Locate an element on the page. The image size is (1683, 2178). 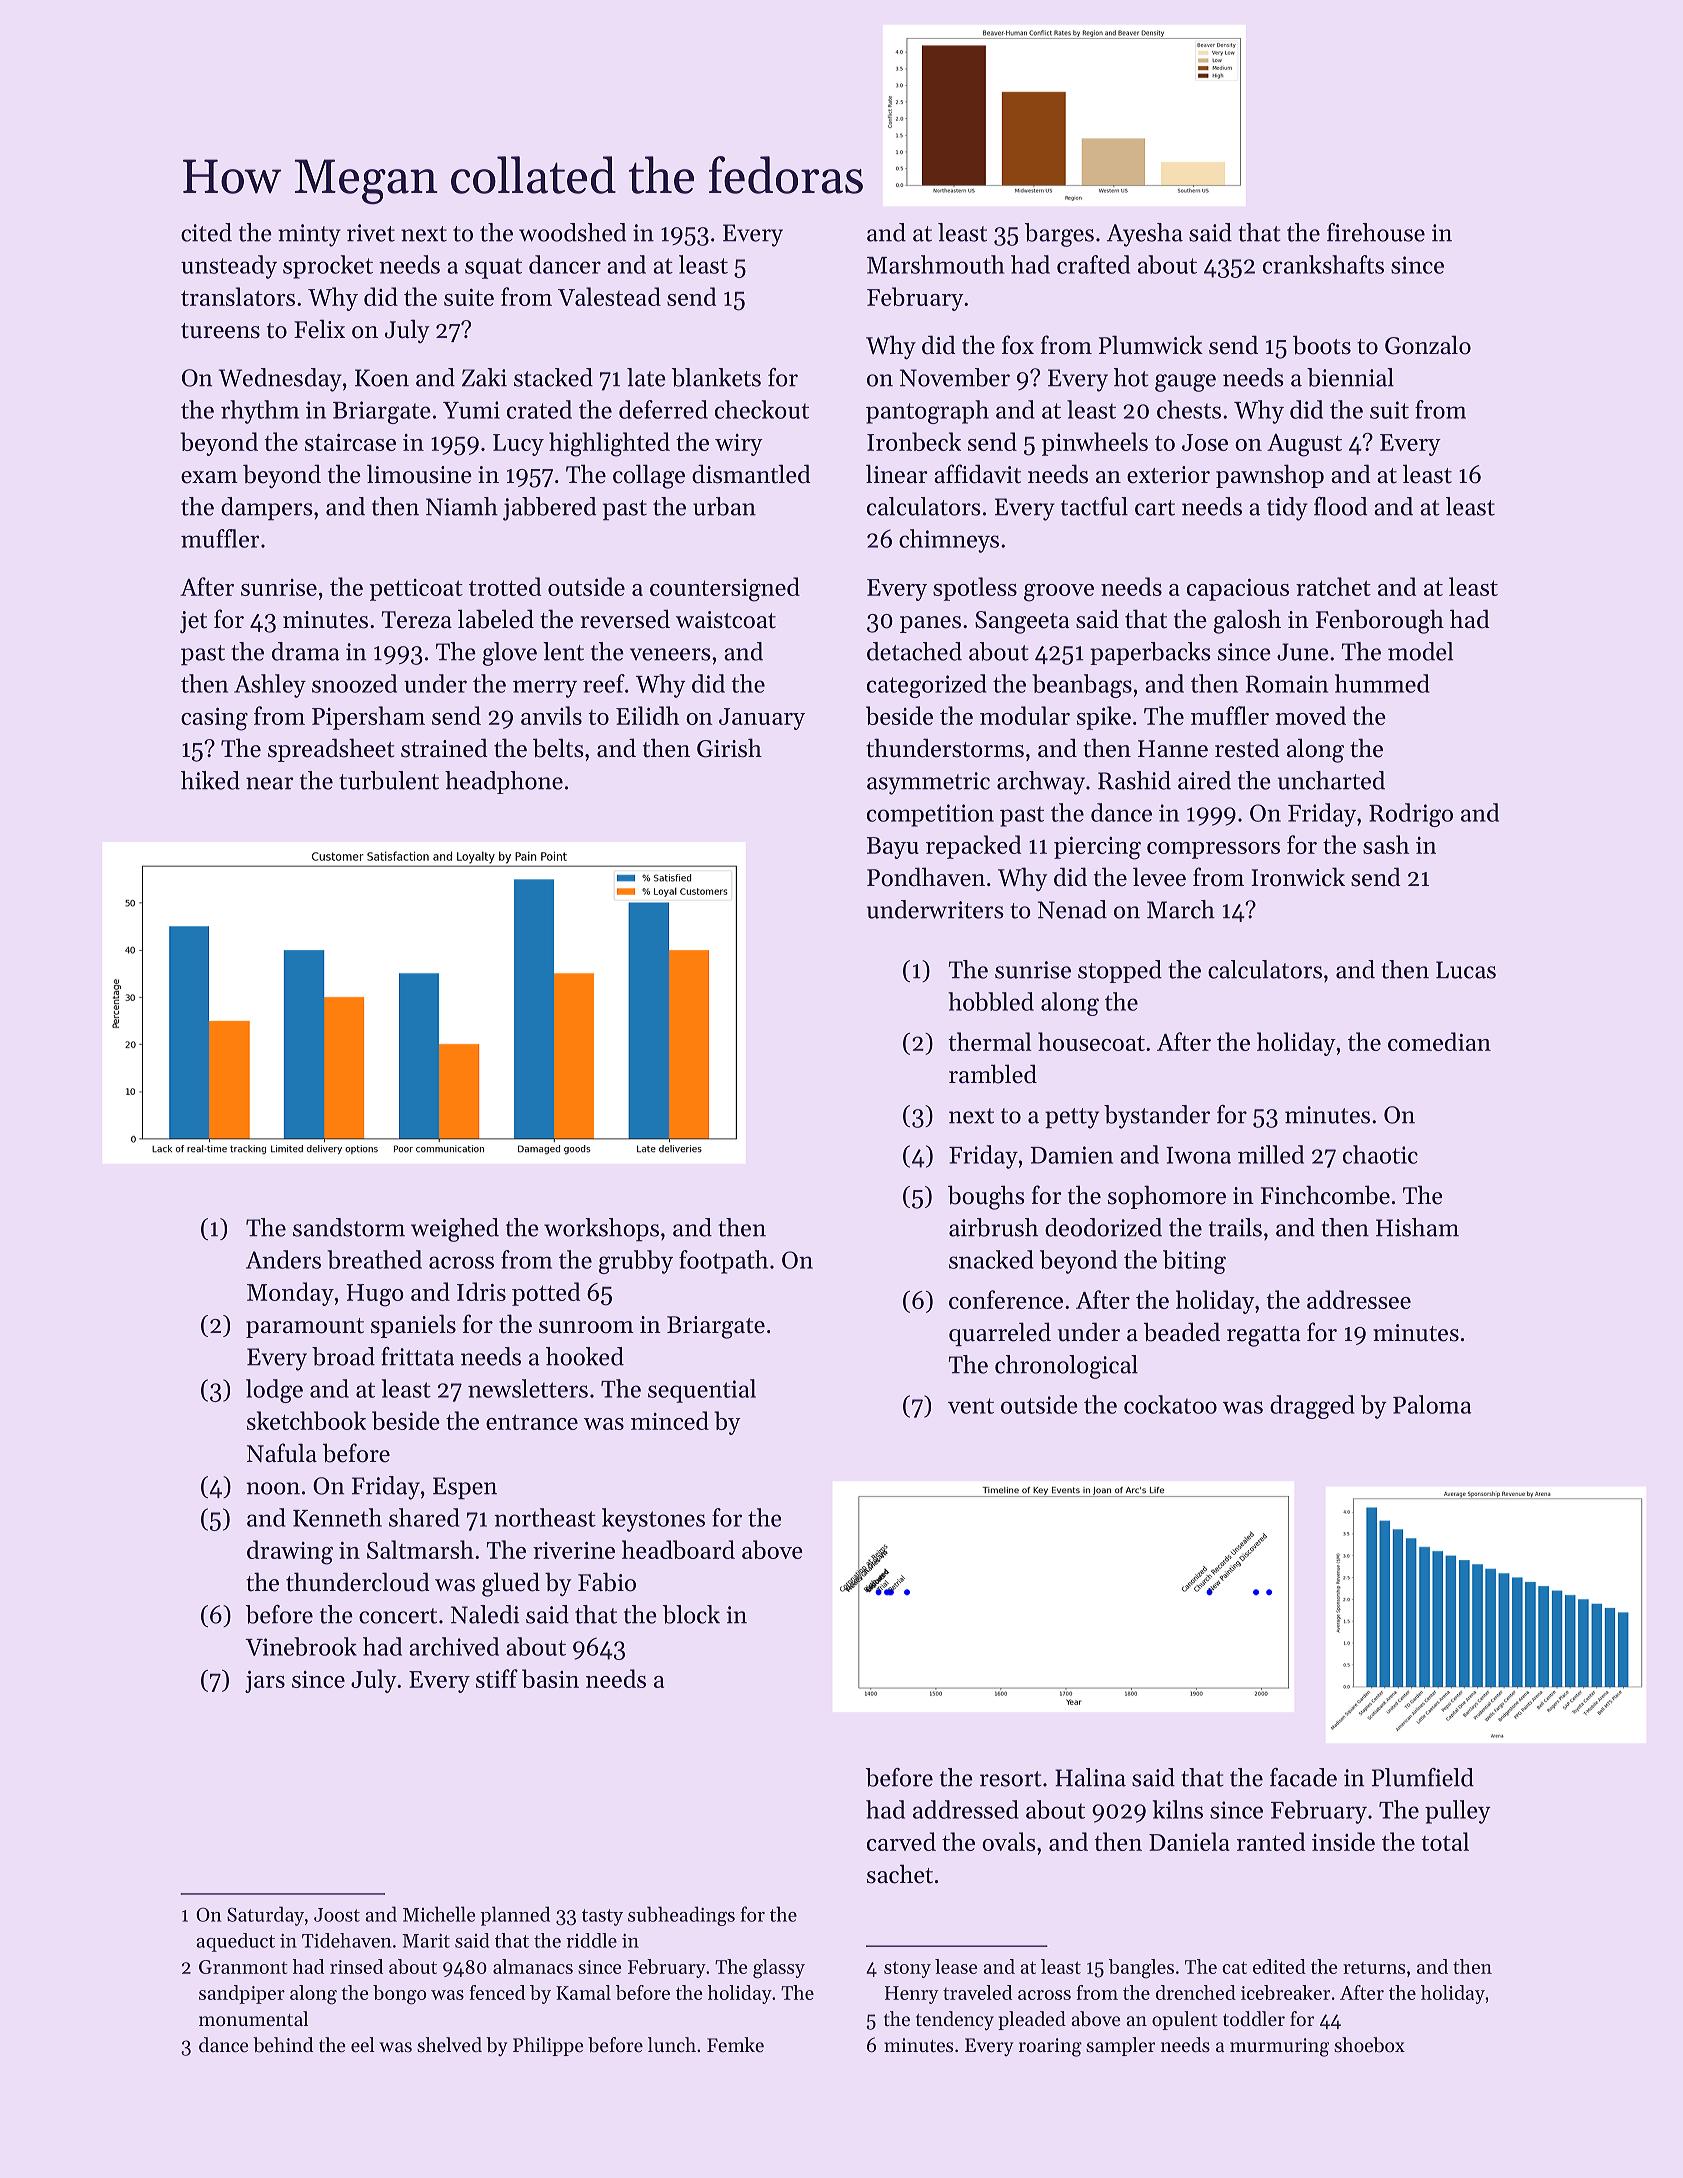
block is located at coordinates (691, 1614).
